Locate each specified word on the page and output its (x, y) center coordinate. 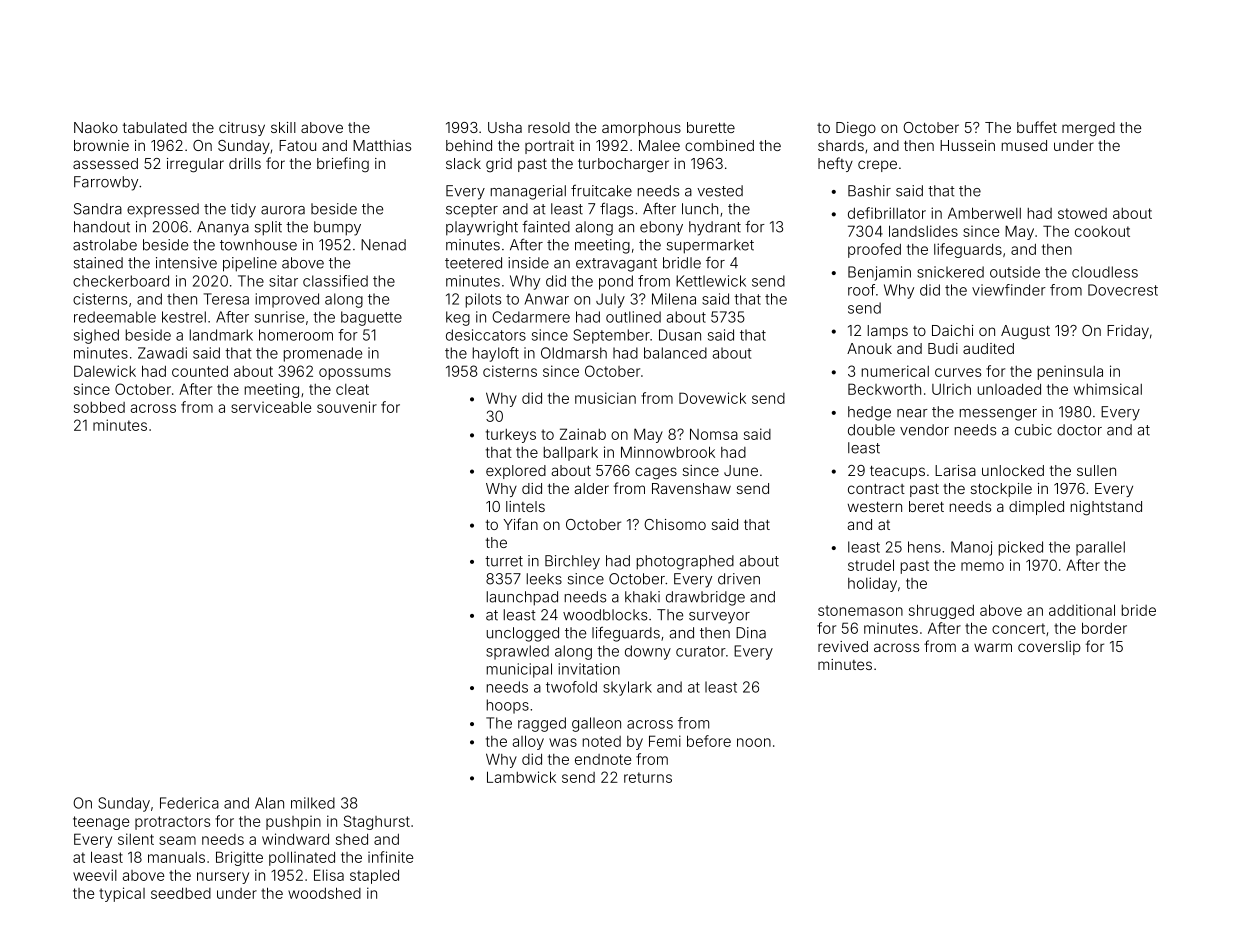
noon (754, 742)
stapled (374, 876)
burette (711, 127)
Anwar (547, 299)
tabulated (155, 127)
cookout (1102, 231)
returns (648, 777)
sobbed (99, 407)
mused (1024, 145)
